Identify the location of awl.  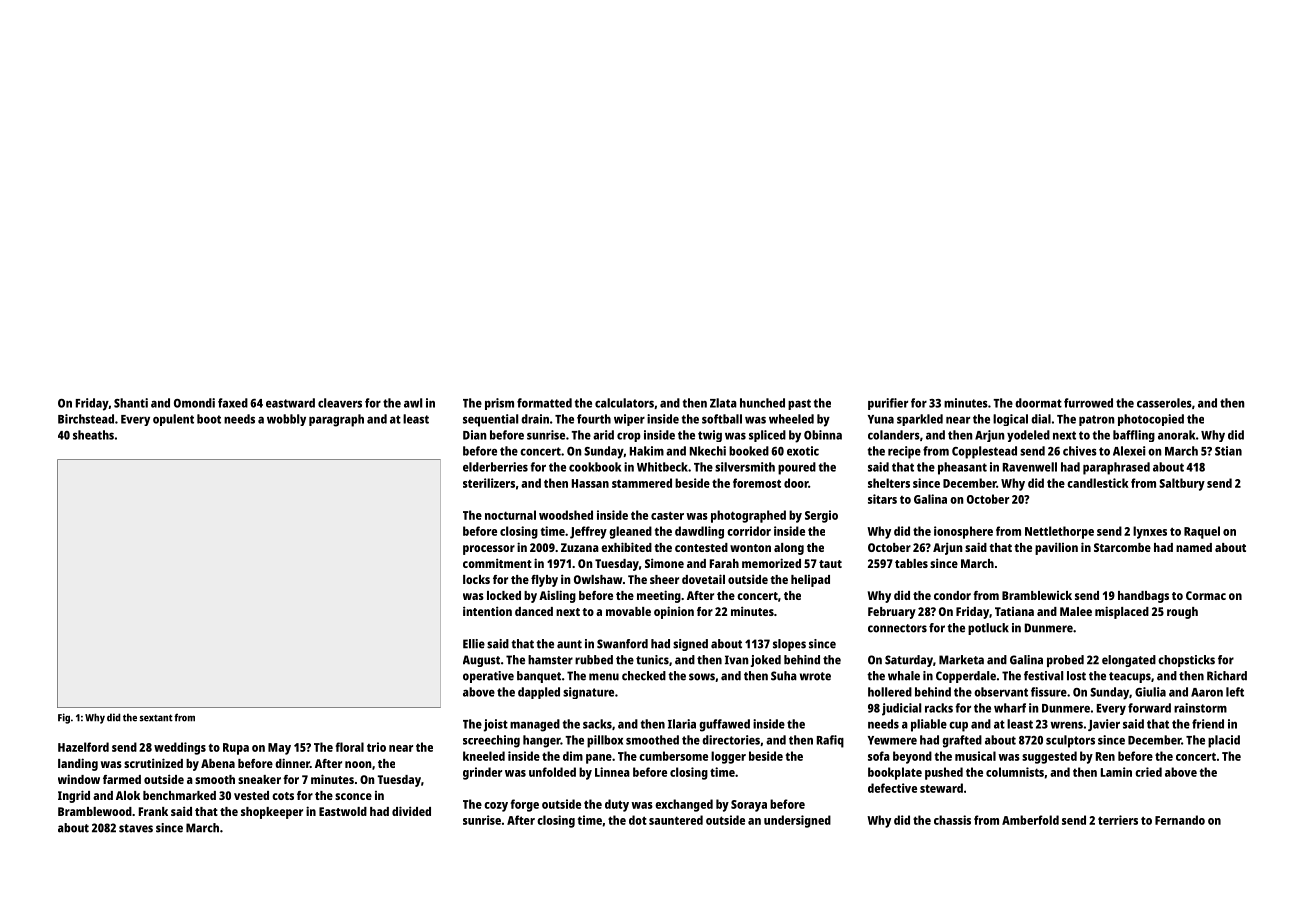
(413, 403).
